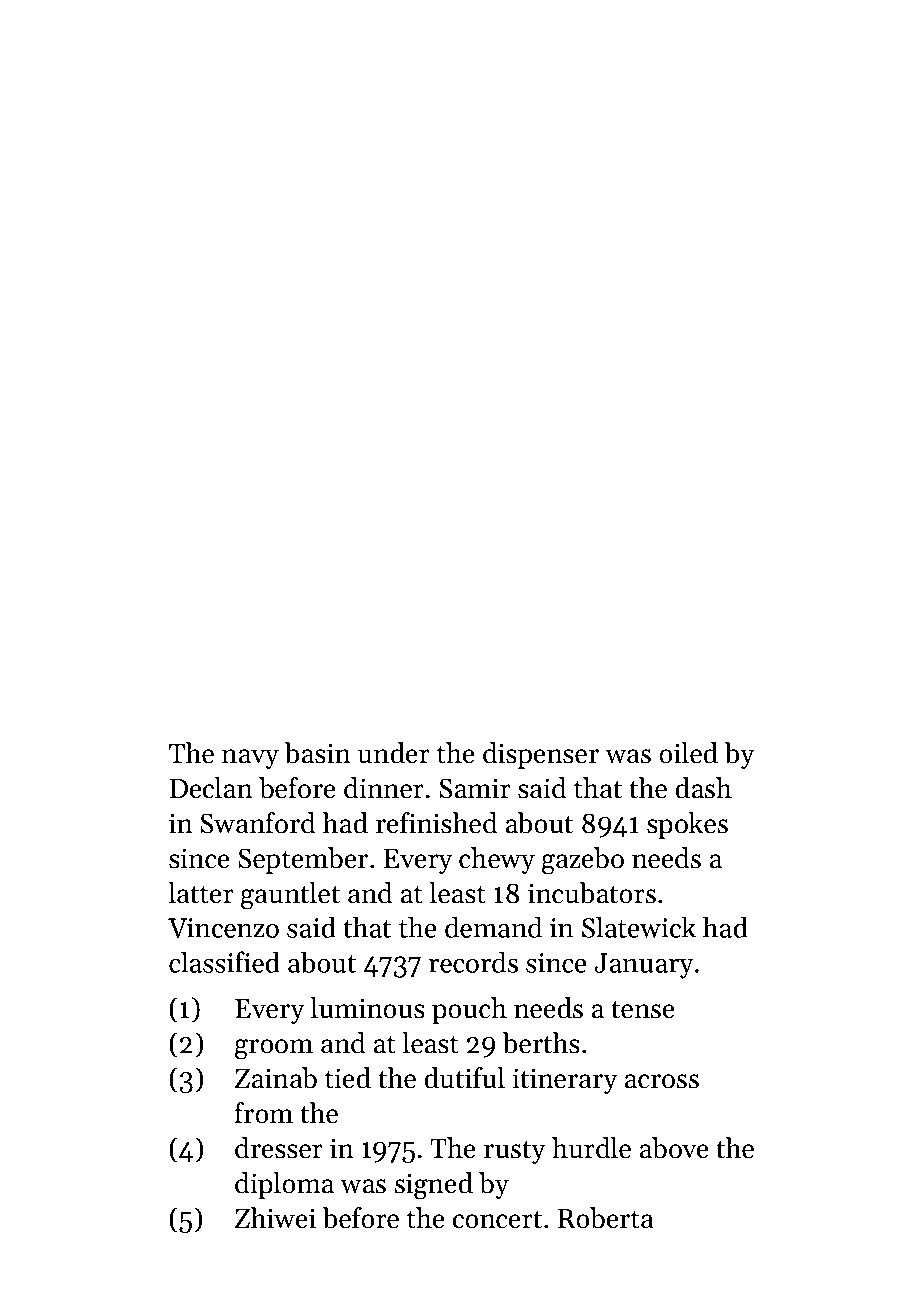  I want to click on Zainab, so click(276, 1078).
